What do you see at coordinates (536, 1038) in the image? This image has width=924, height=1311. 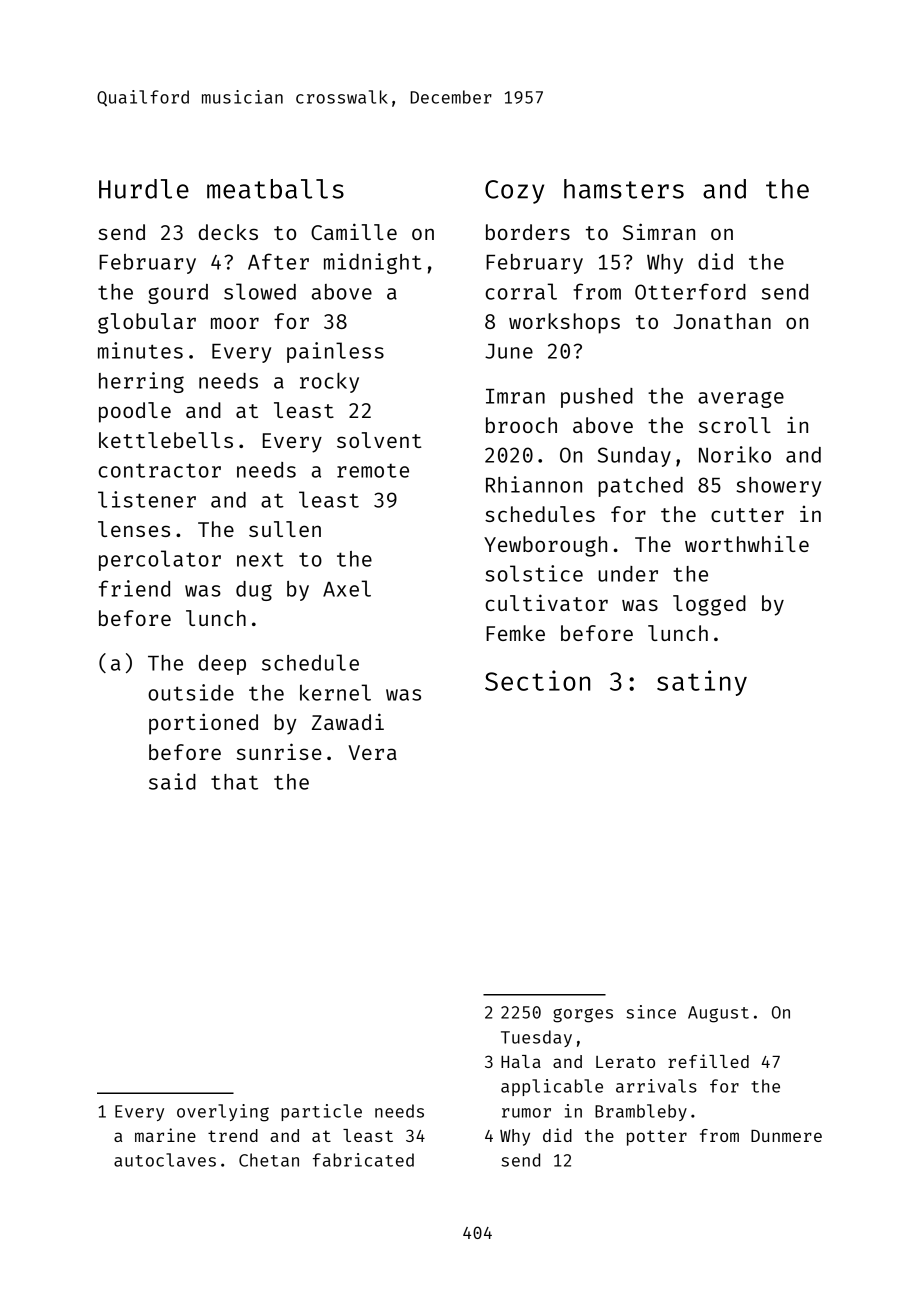 I see `Tuesday` at bounding box center [536, 1038].
